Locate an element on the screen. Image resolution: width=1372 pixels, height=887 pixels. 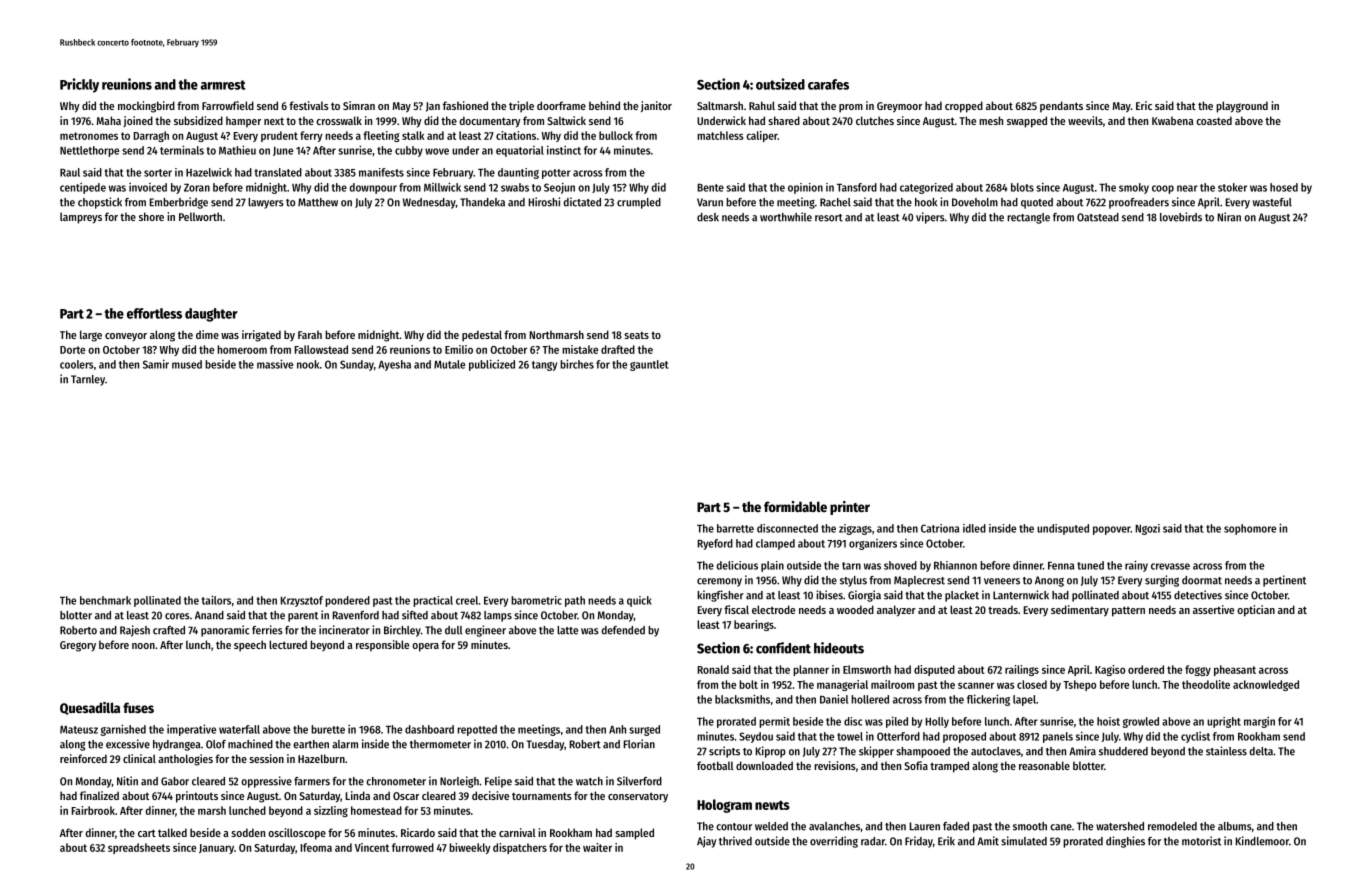
mockingbird is located at coordinates (146, 107).
